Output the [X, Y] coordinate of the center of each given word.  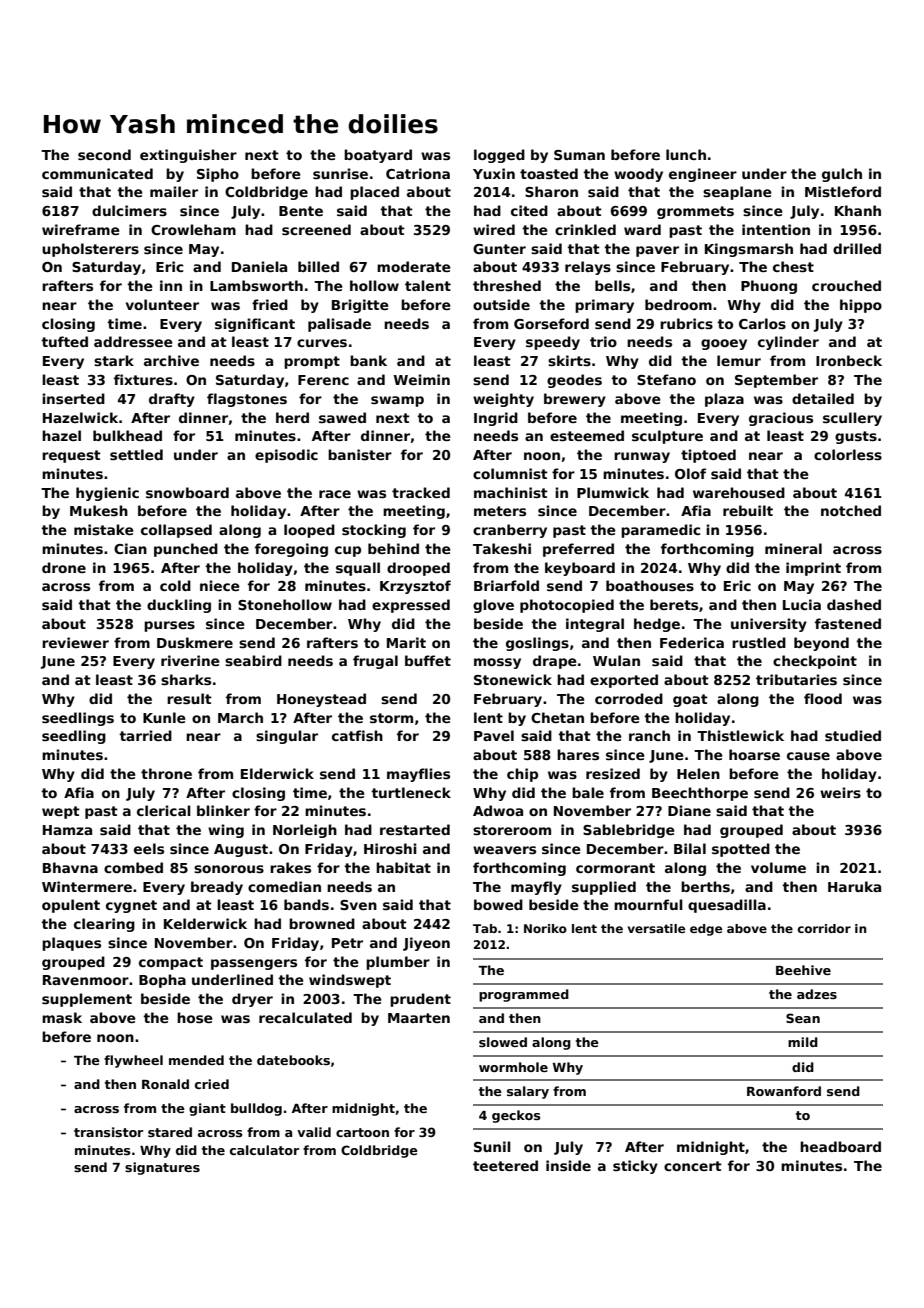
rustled [759, 642]
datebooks [293, 1060]
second [104, 154]
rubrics [686, 323]
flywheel [133, 1061]
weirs [840, 792]
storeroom [512, 830]
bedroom [678, 304]
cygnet [131, 906]
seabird [253, 660]
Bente [301, 211]
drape [555, 662]
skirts [569, 360]
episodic [286, 456]
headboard [840, 1146]
